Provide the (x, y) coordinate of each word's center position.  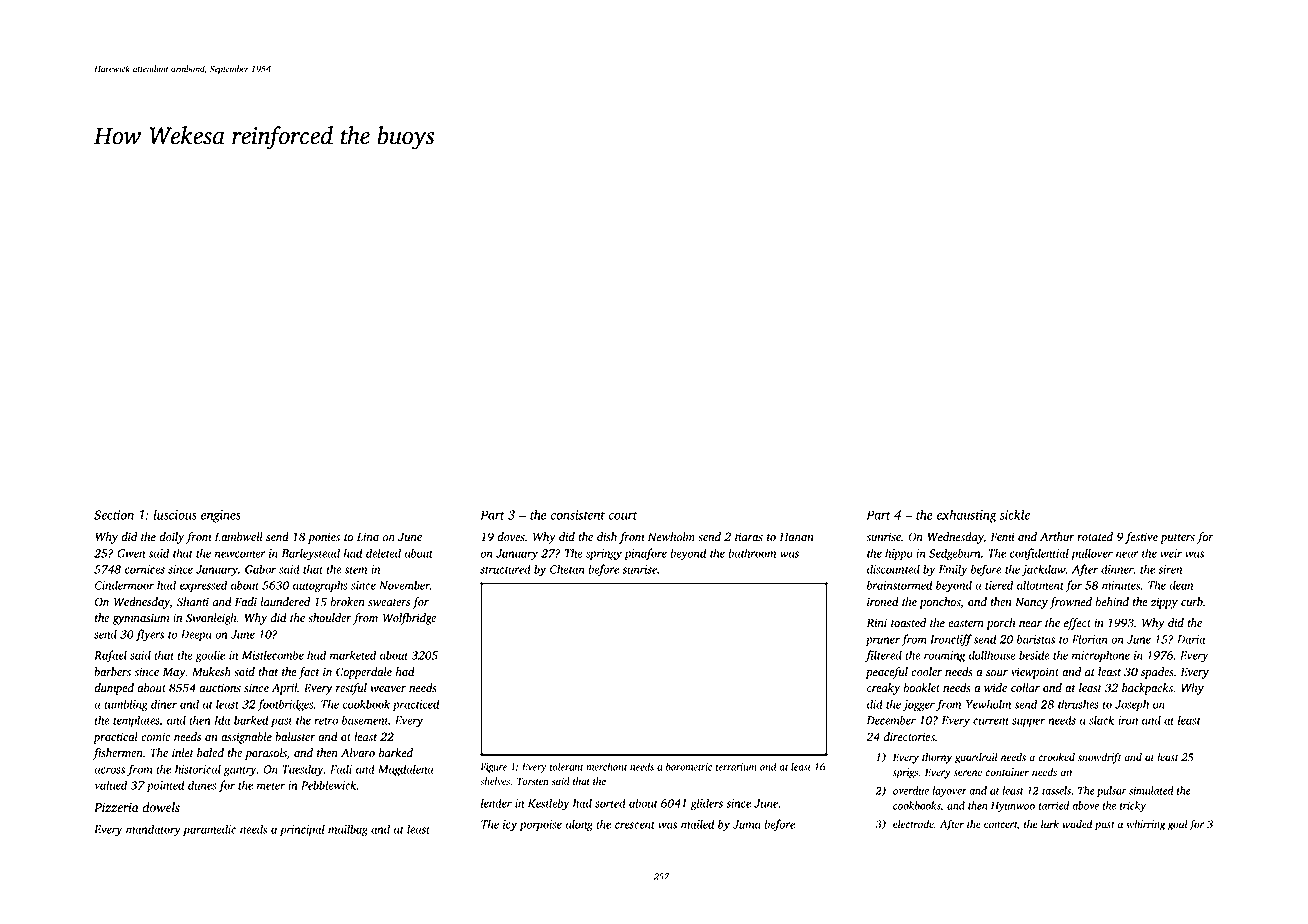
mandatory (153, 830)
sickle (1014, 514)
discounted (893, 569)
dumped (114, 689)
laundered (285, 602)
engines (221, 516)
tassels (1056, 790)
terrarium (736, 767)
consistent (578, 515)
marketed (353, 655)
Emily (953, 570)
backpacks (1147, 689)
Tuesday (302, 770)
